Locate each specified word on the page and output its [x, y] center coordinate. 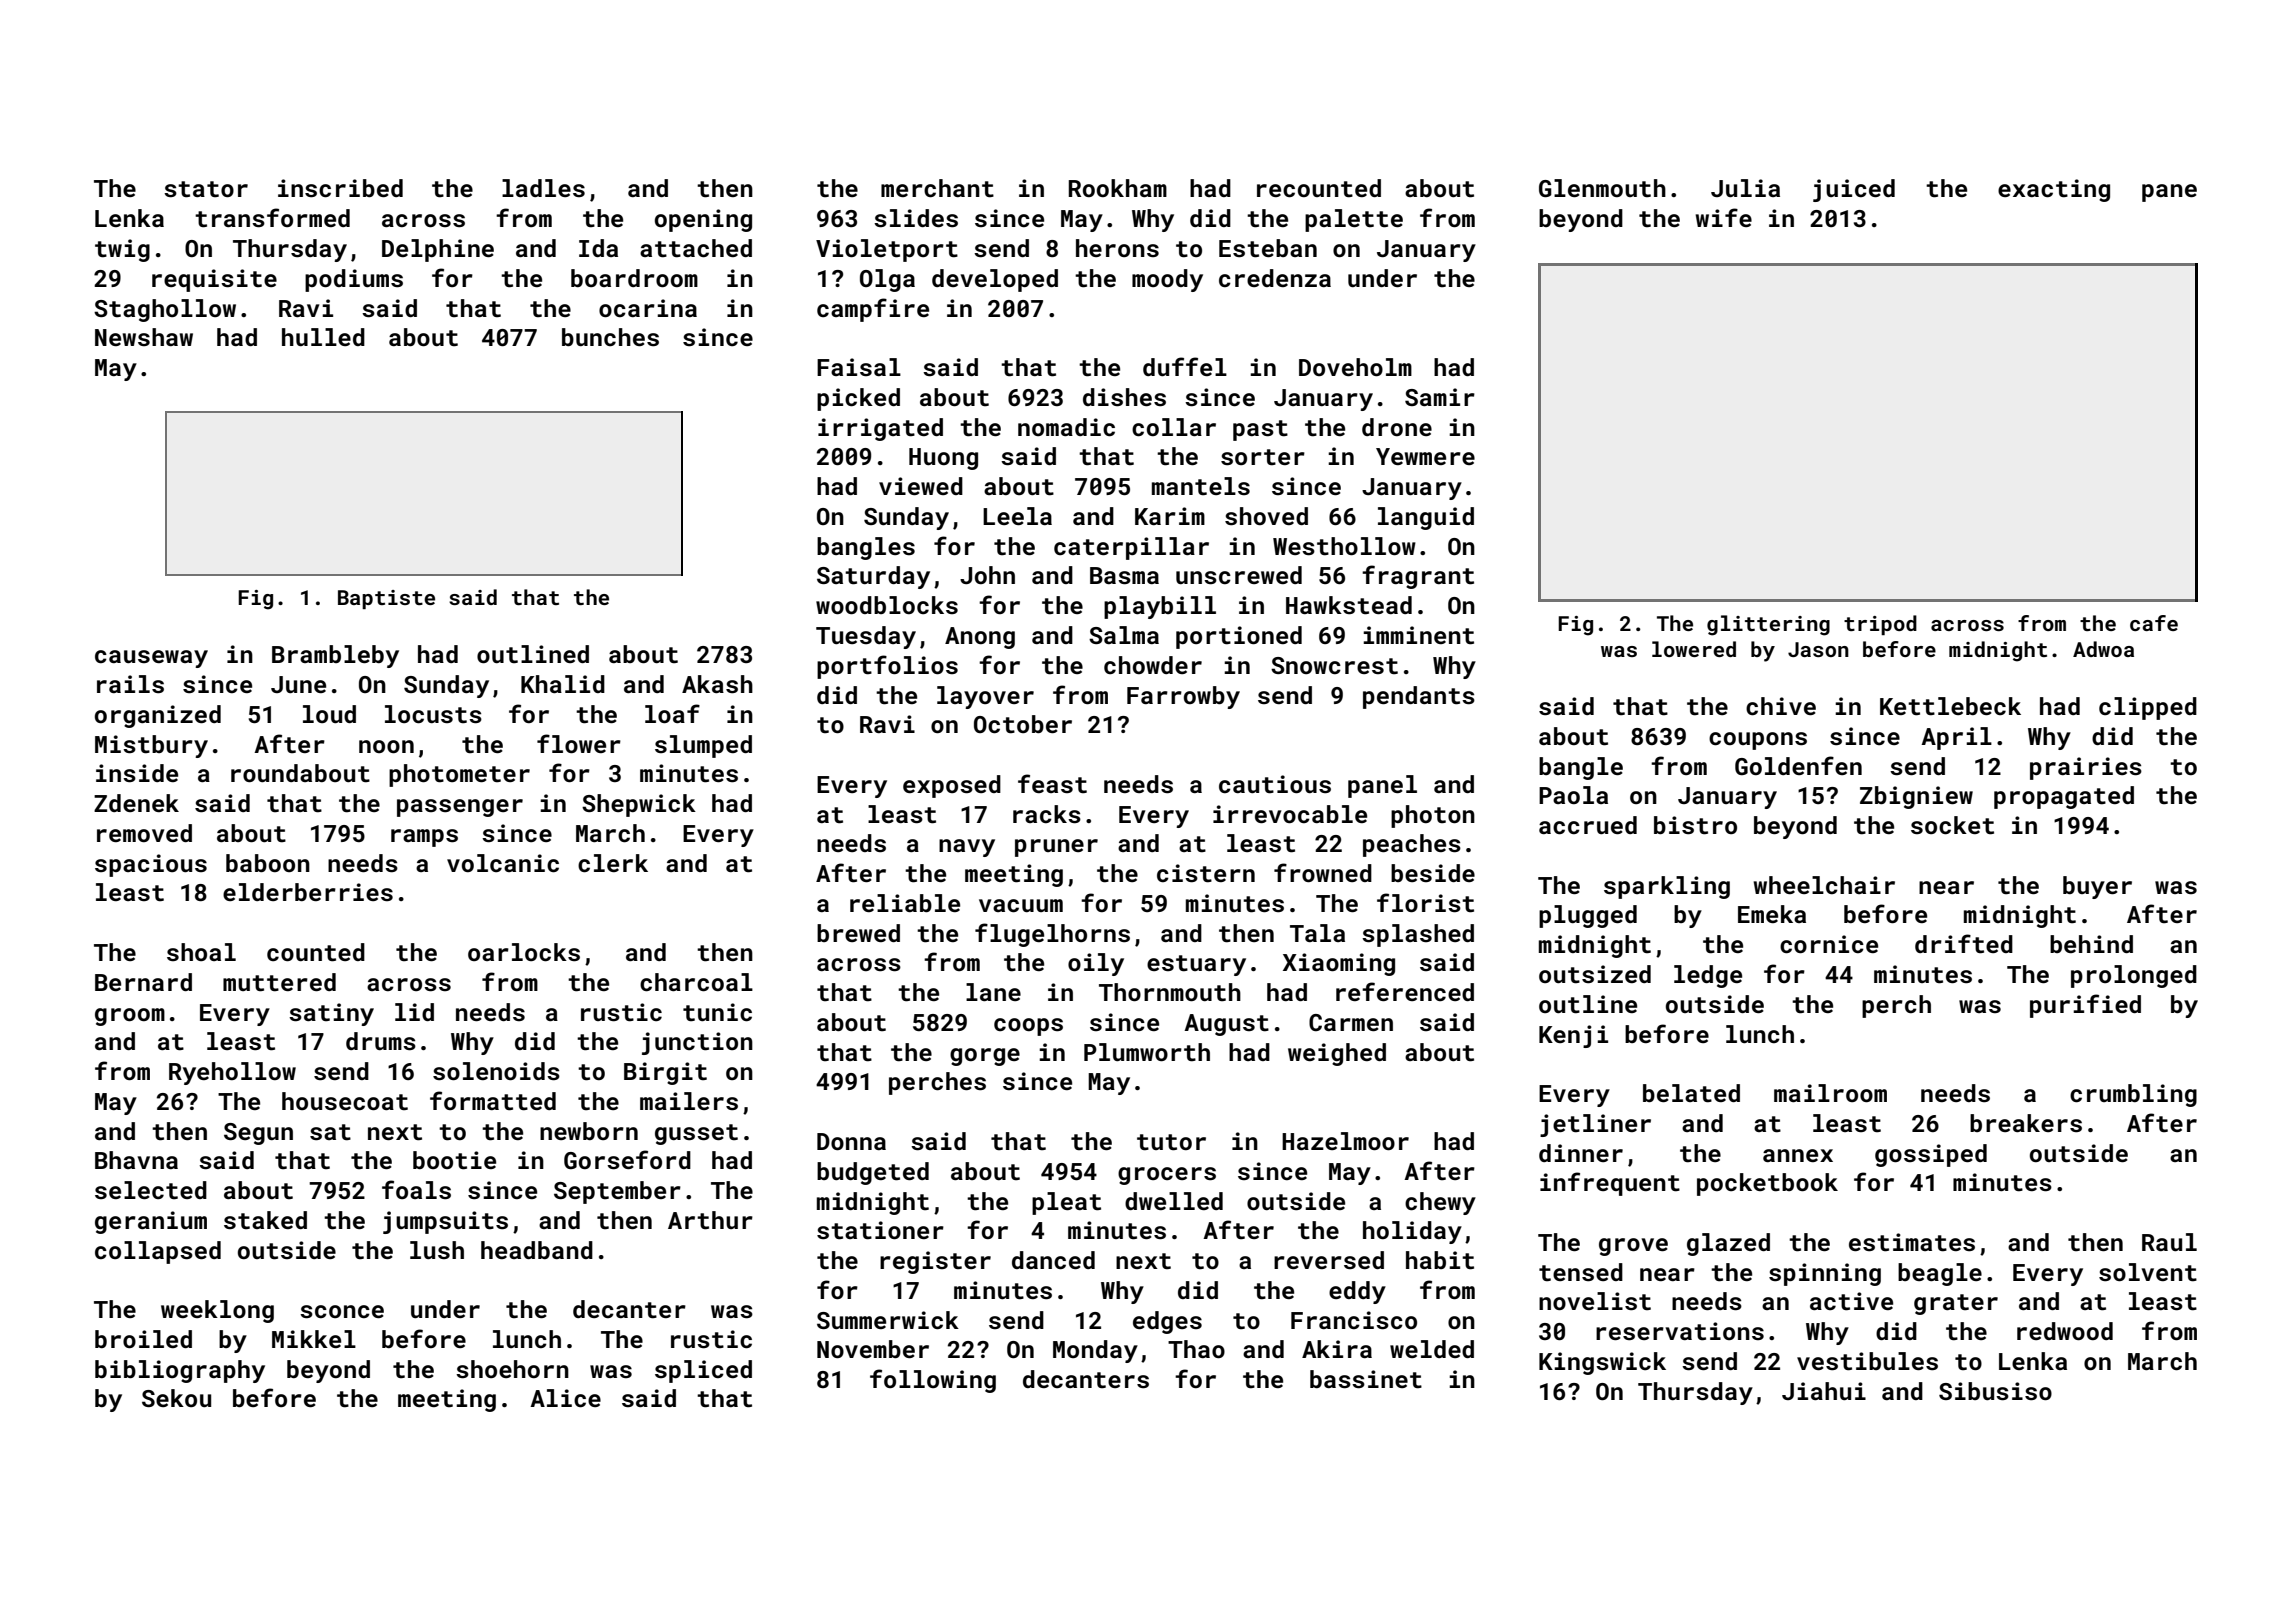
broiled [143, 1339]
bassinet [1366, 1379]
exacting [2054, 190]
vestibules [1867, 1361]
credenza [1275, 278]
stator [206, 189]
